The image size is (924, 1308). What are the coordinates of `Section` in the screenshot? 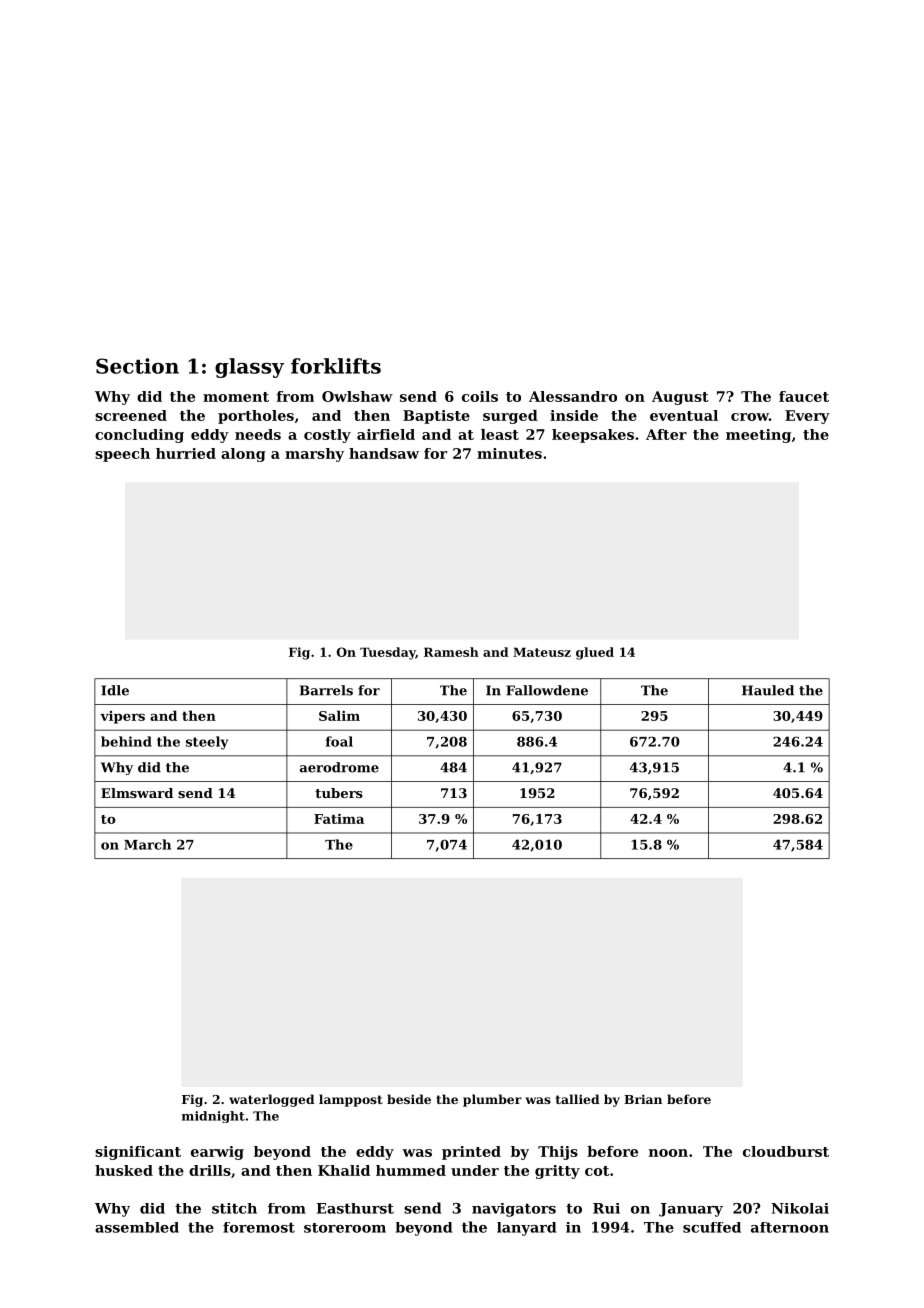 It's located at (137, 366).
